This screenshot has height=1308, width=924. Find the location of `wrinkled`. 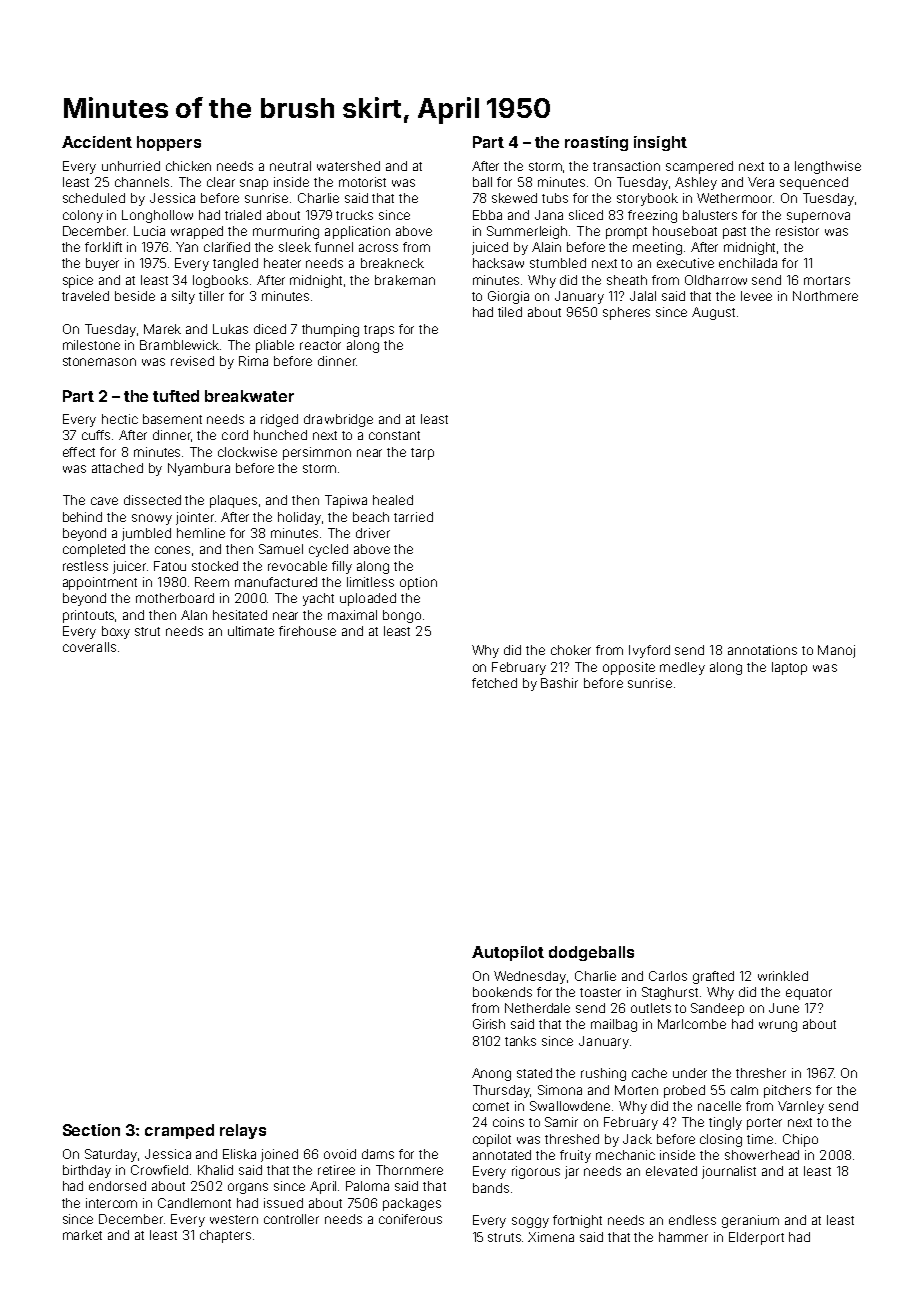

wrinkled is located at coordinates (783, 976).
